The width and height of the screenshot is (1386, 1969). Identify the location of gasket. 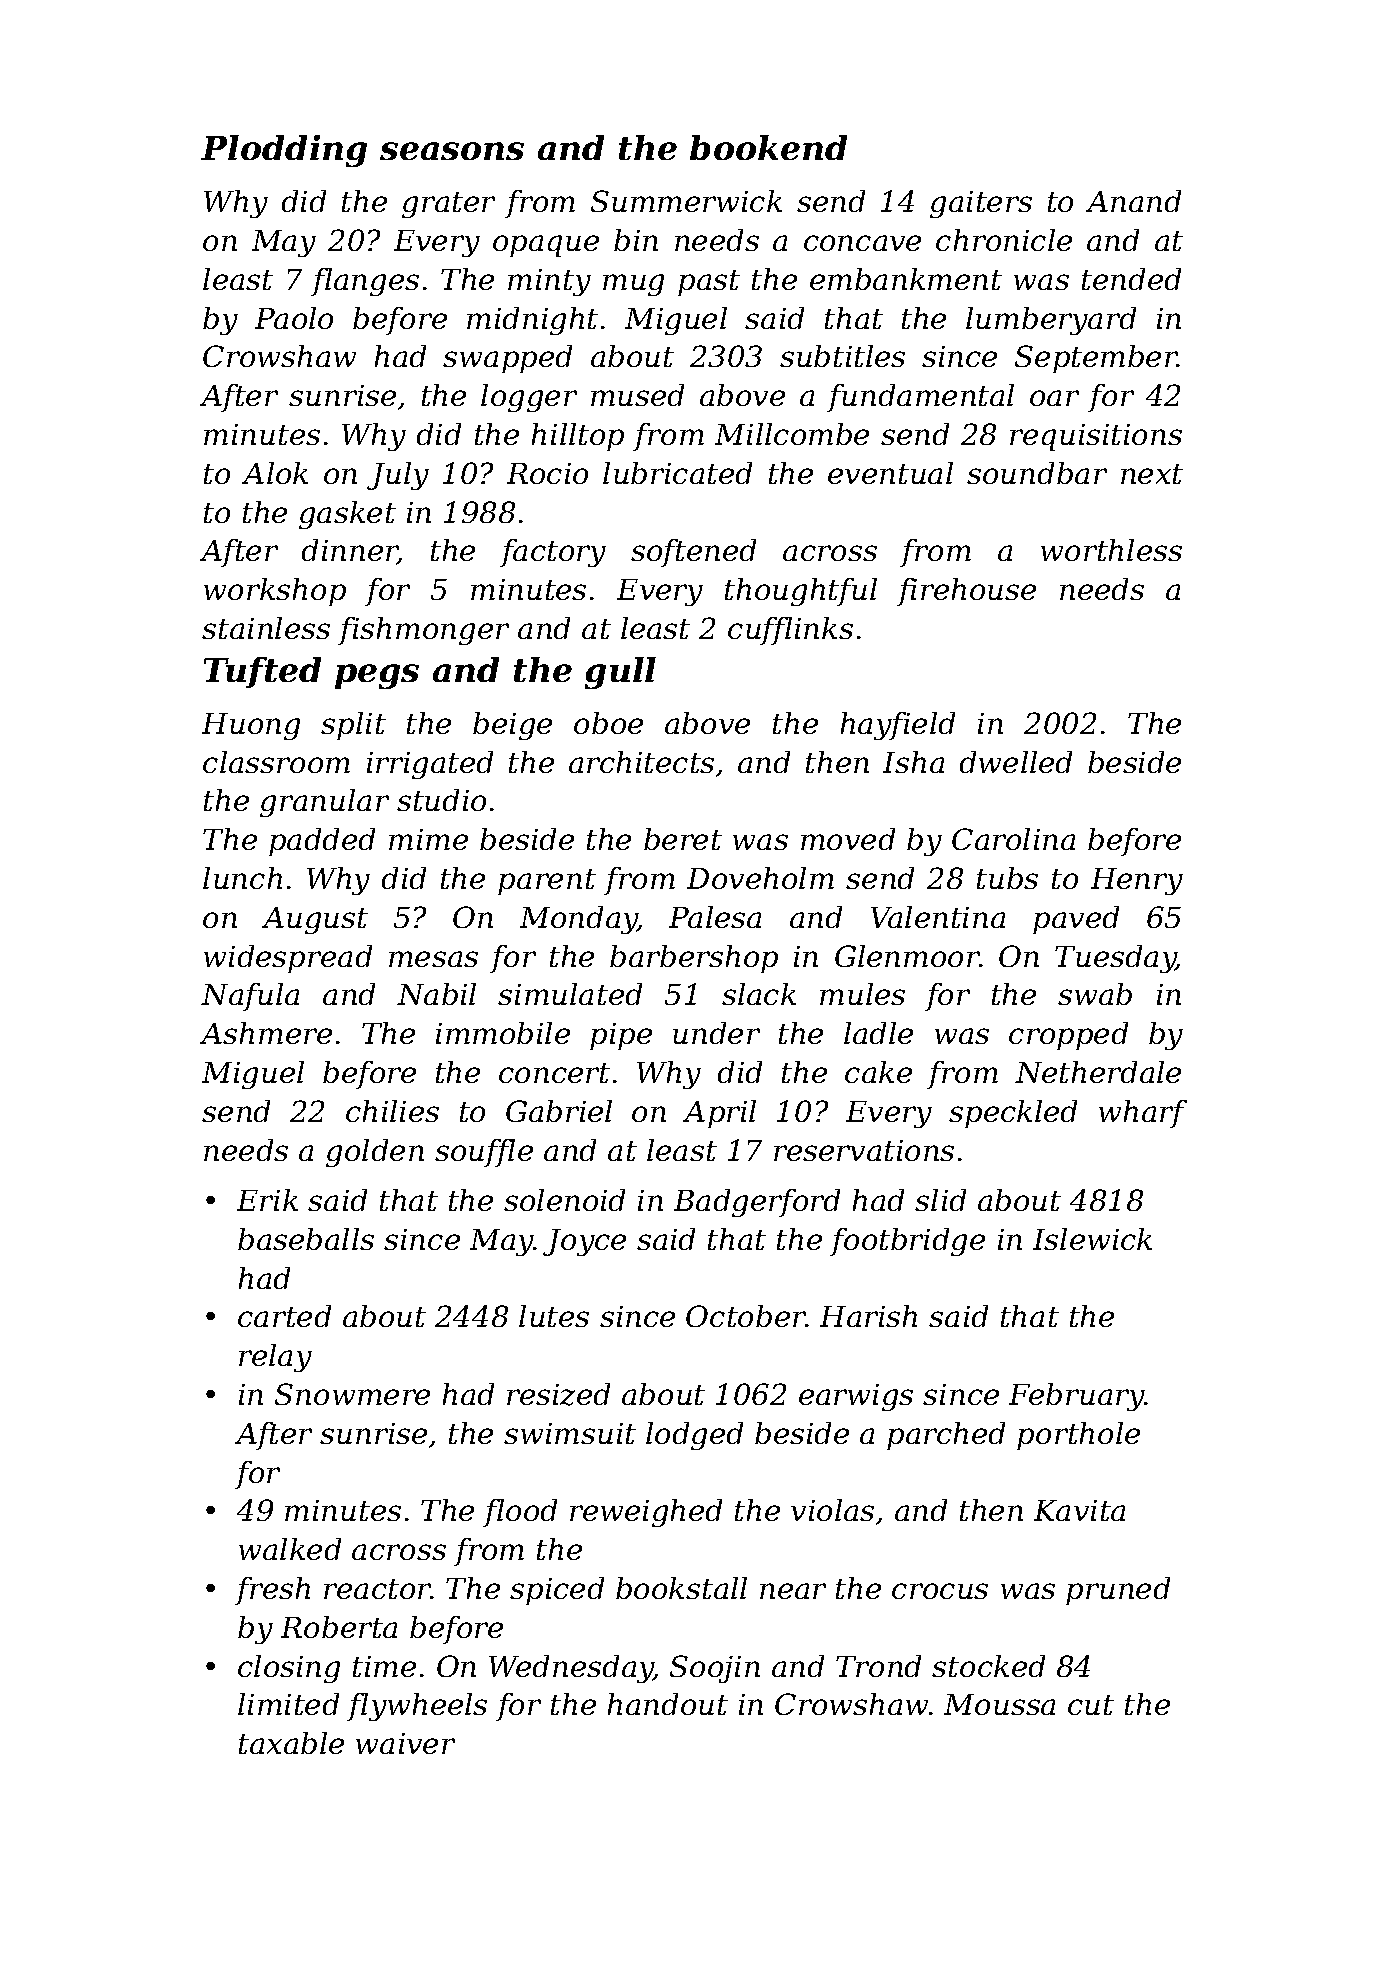
(347, 515).
